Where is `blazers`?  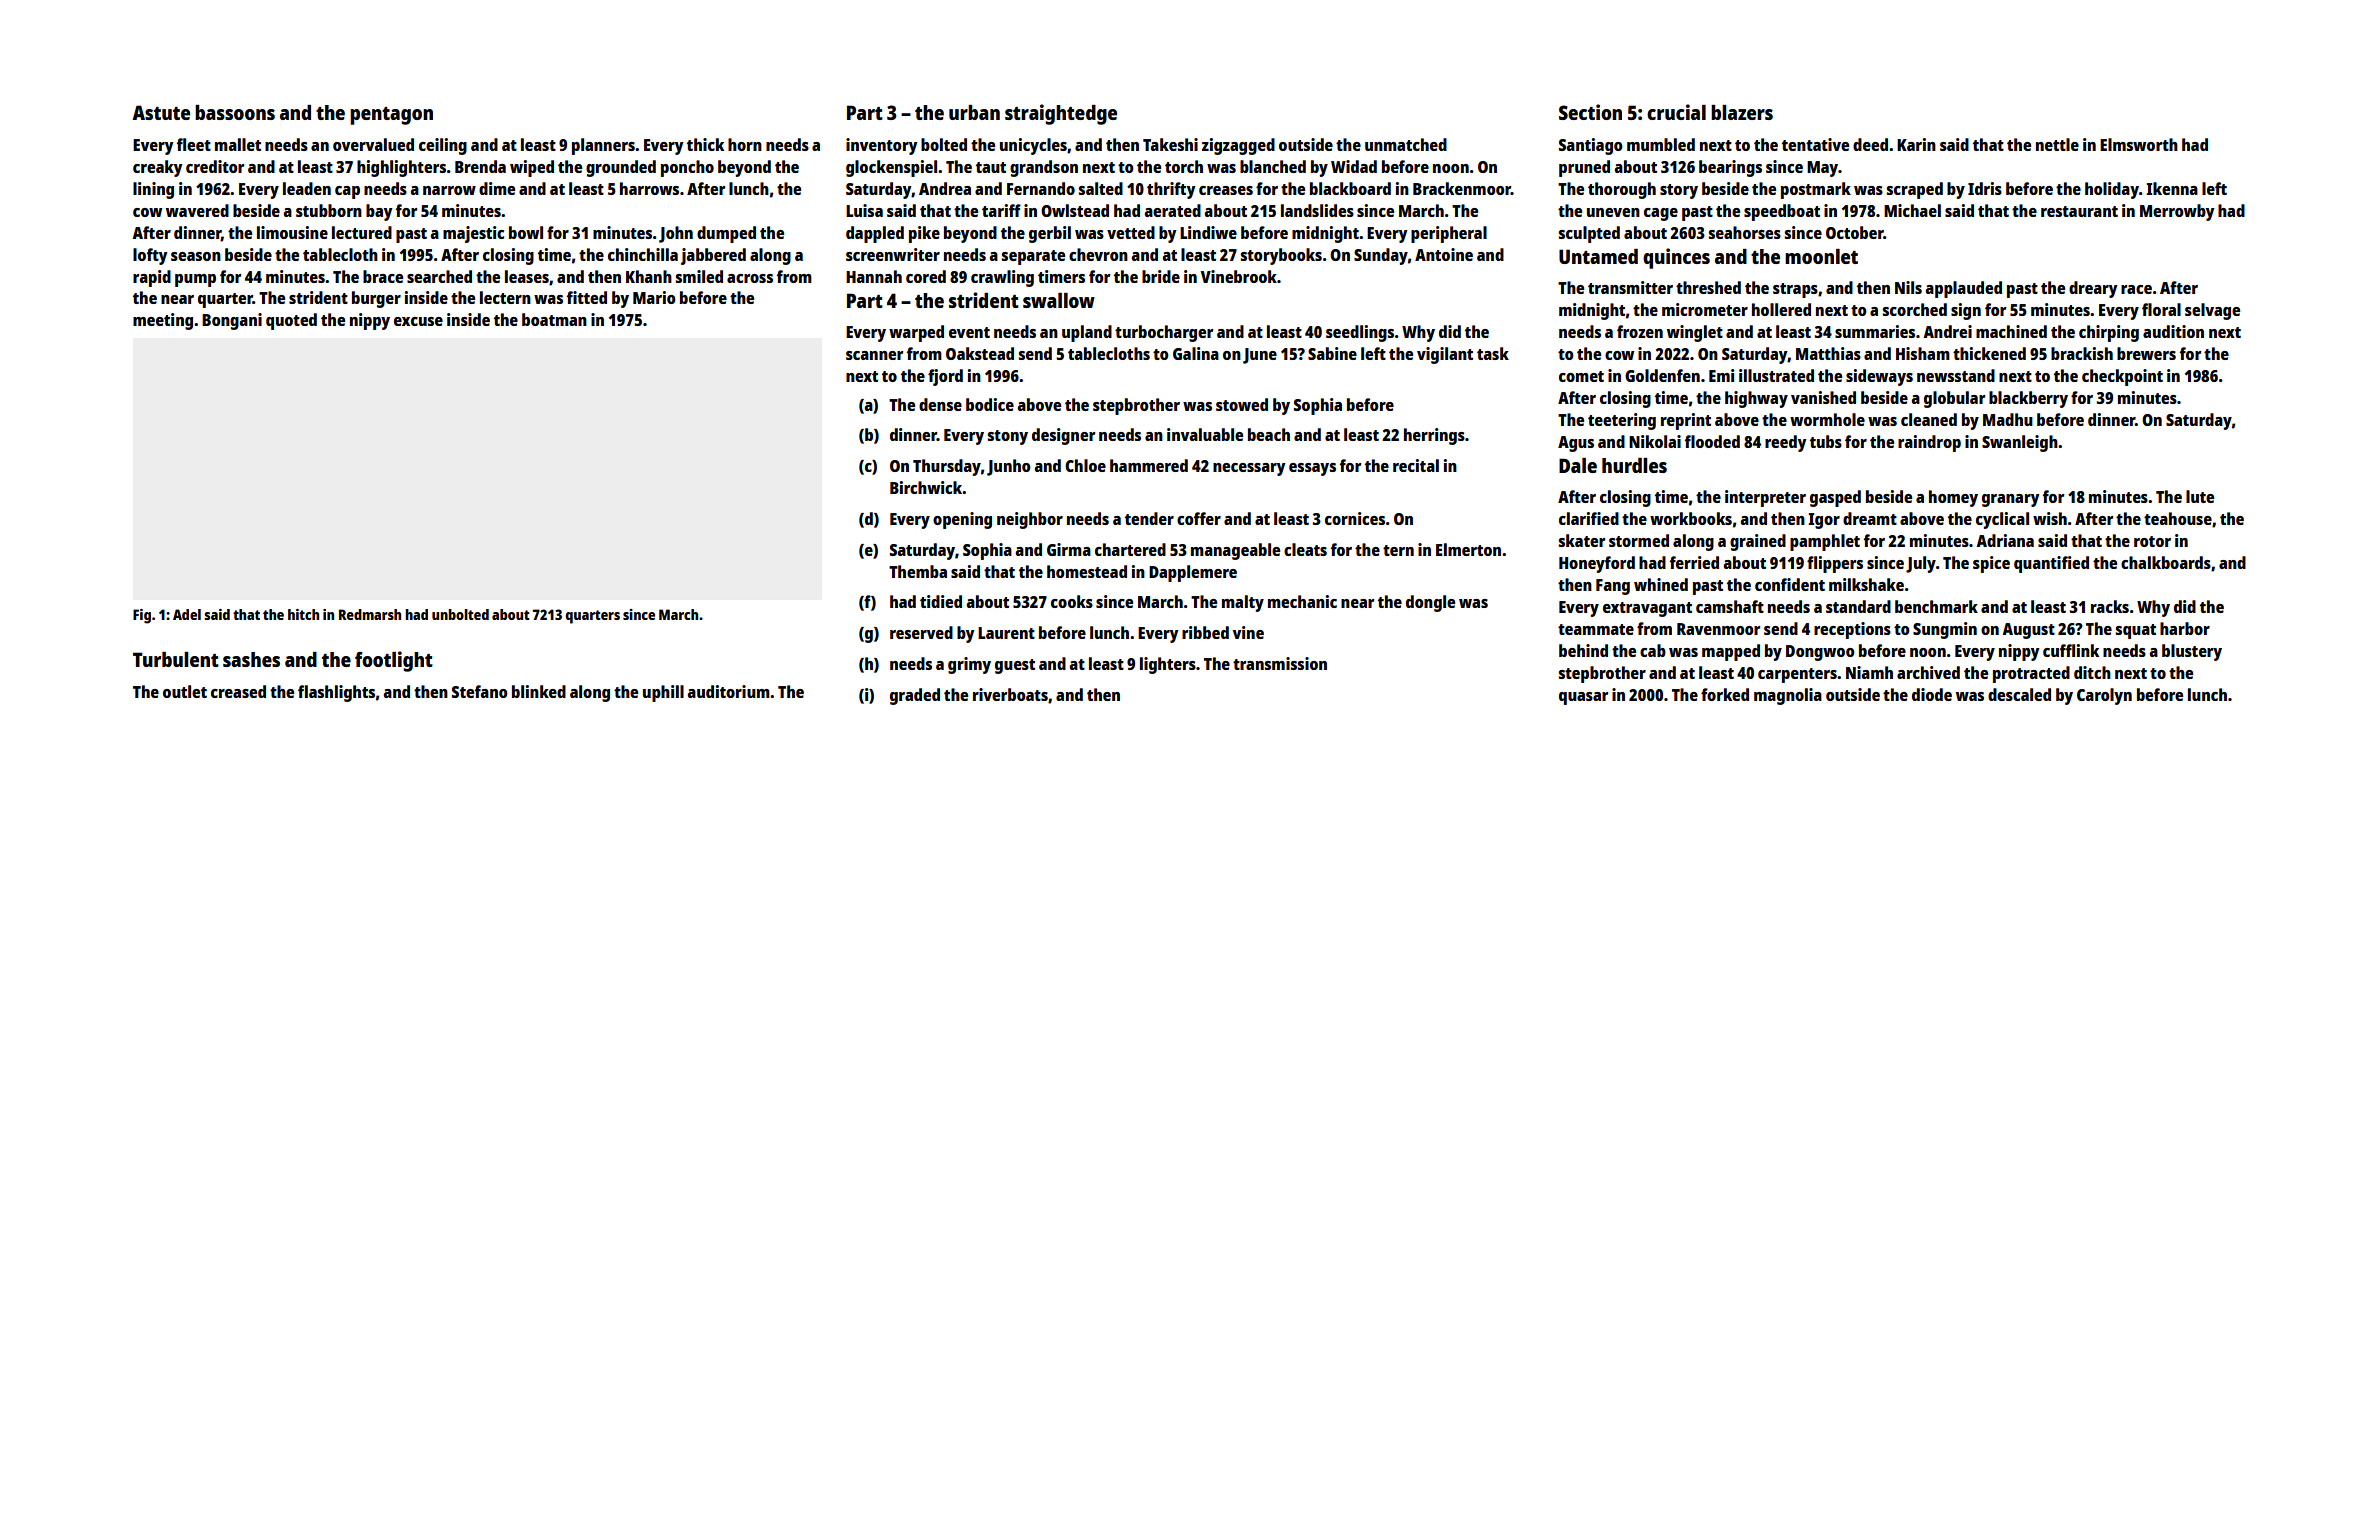
blazers is located at coordinates (1742, 112).
